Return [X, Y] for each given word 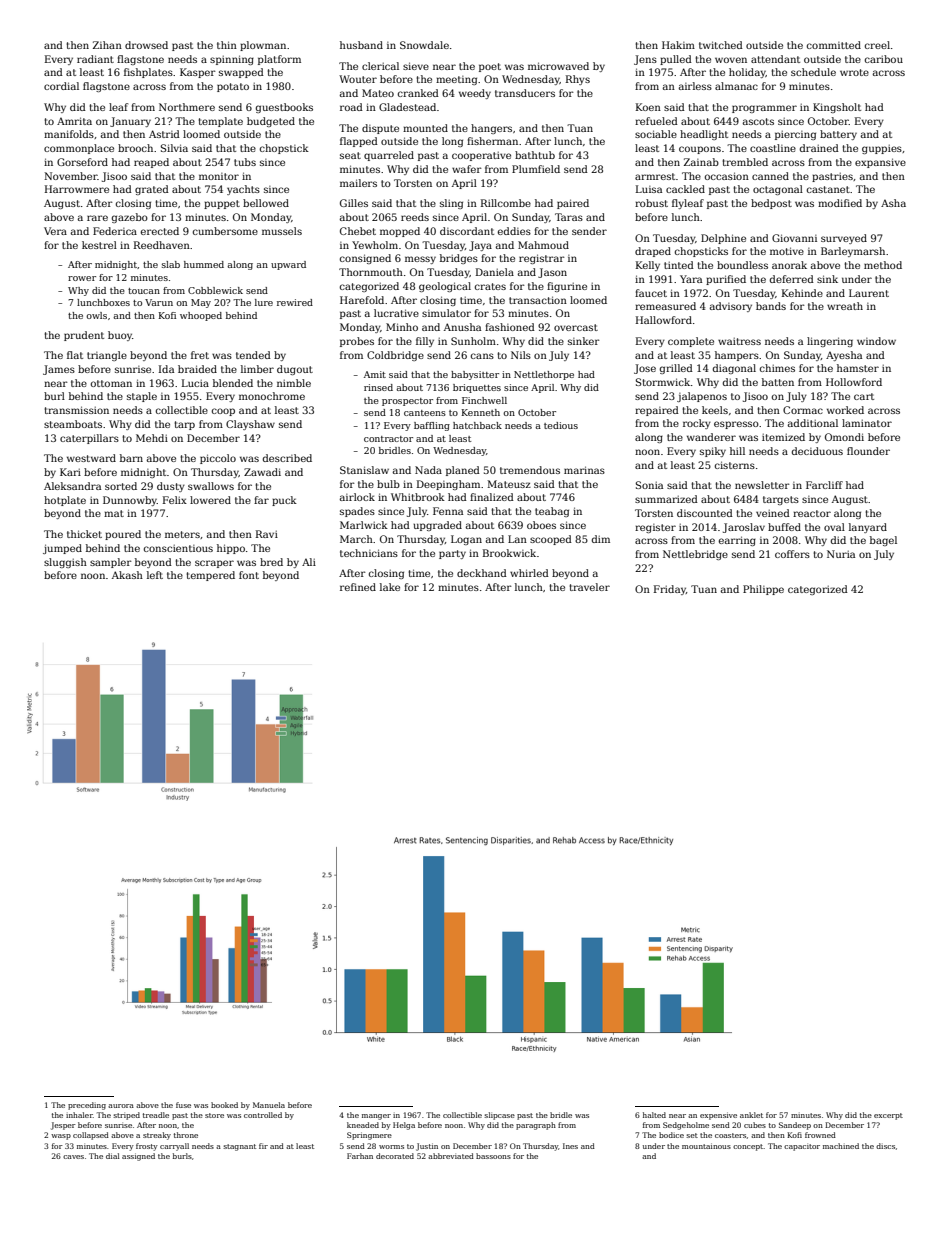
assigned [138, 1157]
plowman [263, 46]
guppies [882, 149]
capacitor [802, 1147]
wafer [467, 169]
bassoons [493, 1156]
